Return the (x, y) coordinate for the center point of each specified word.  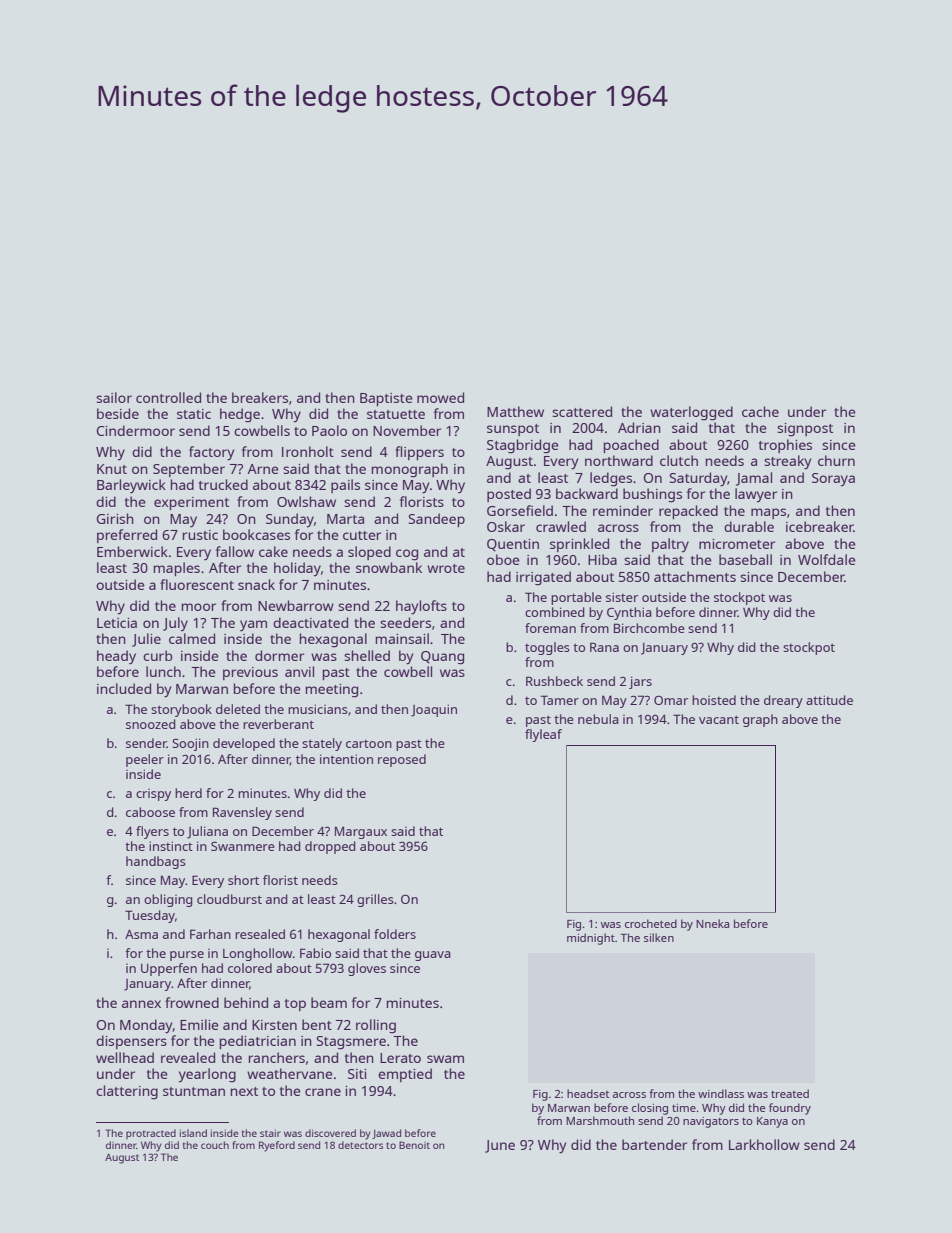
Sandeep (437, 520)
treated (790, 1093)
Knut (112, 469)
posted (509, 495)
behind (246, 1002)
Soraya (833, 480)
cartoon (369, 744)
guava (433, 956)
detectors (360, 1145)
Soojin (190, 744)
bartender (654, 1144)
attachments (695, 576)
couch (215, 1145)
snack (256, 584)
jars (640, 682)
